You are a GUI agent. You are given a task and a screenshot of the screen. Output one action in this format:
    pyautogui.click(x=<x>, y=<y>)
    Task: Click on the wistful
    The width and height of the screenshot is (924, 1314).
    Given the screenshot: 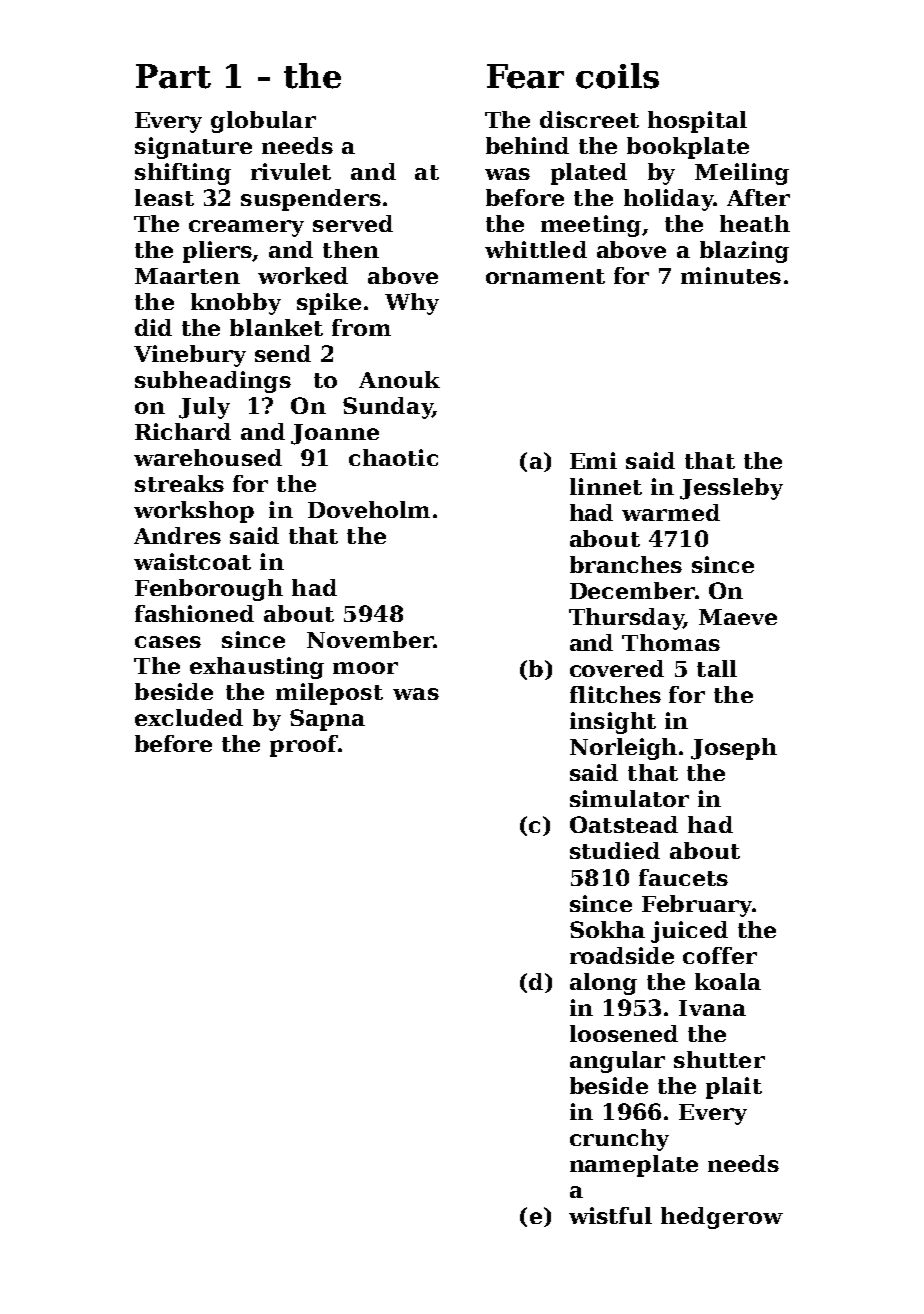 What is the action you would take?
    pyautogui.click(x=610, y=1215)
